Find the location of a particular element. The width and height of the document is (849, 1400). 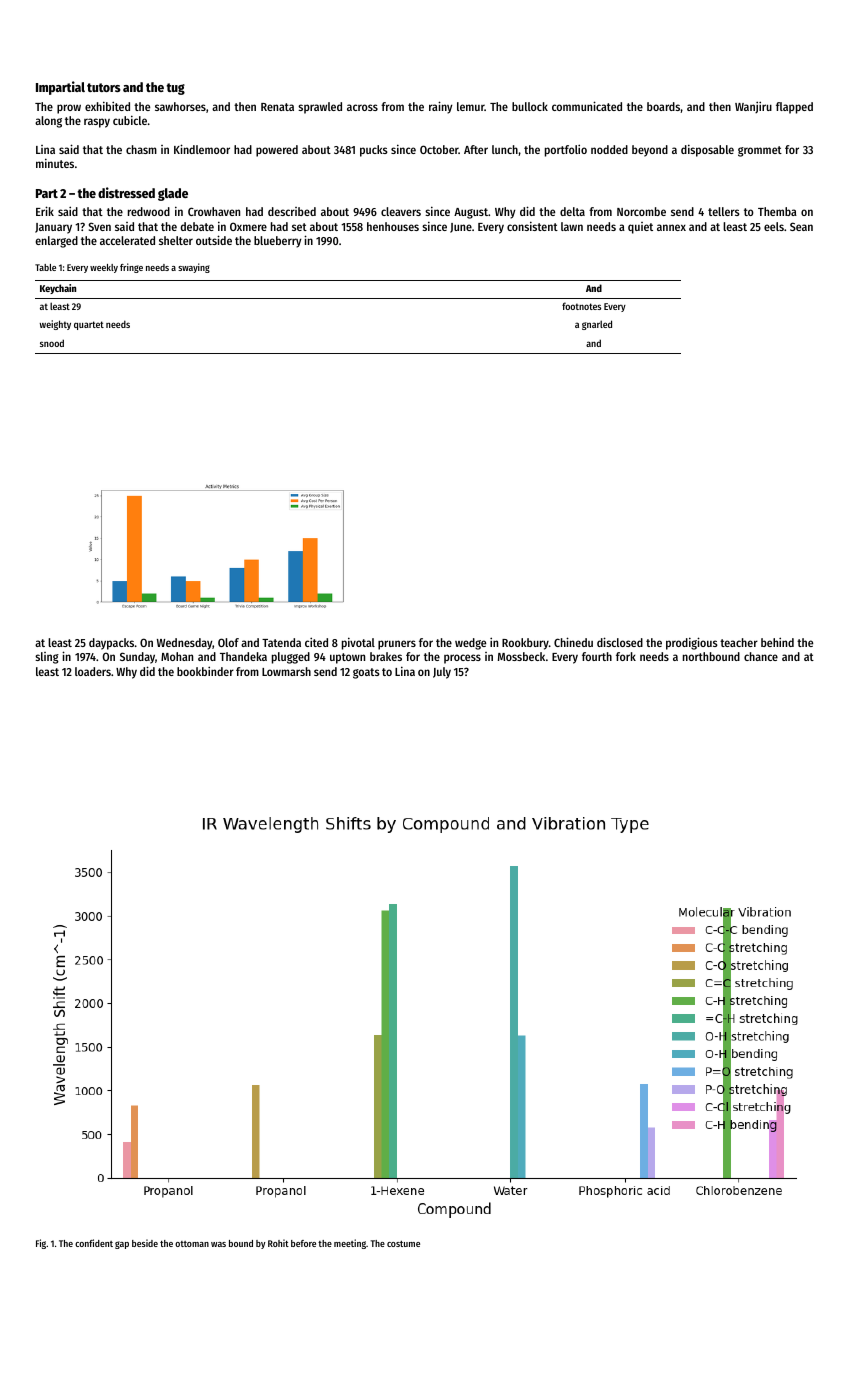

meeting is located at coordinates (350, 1244).
